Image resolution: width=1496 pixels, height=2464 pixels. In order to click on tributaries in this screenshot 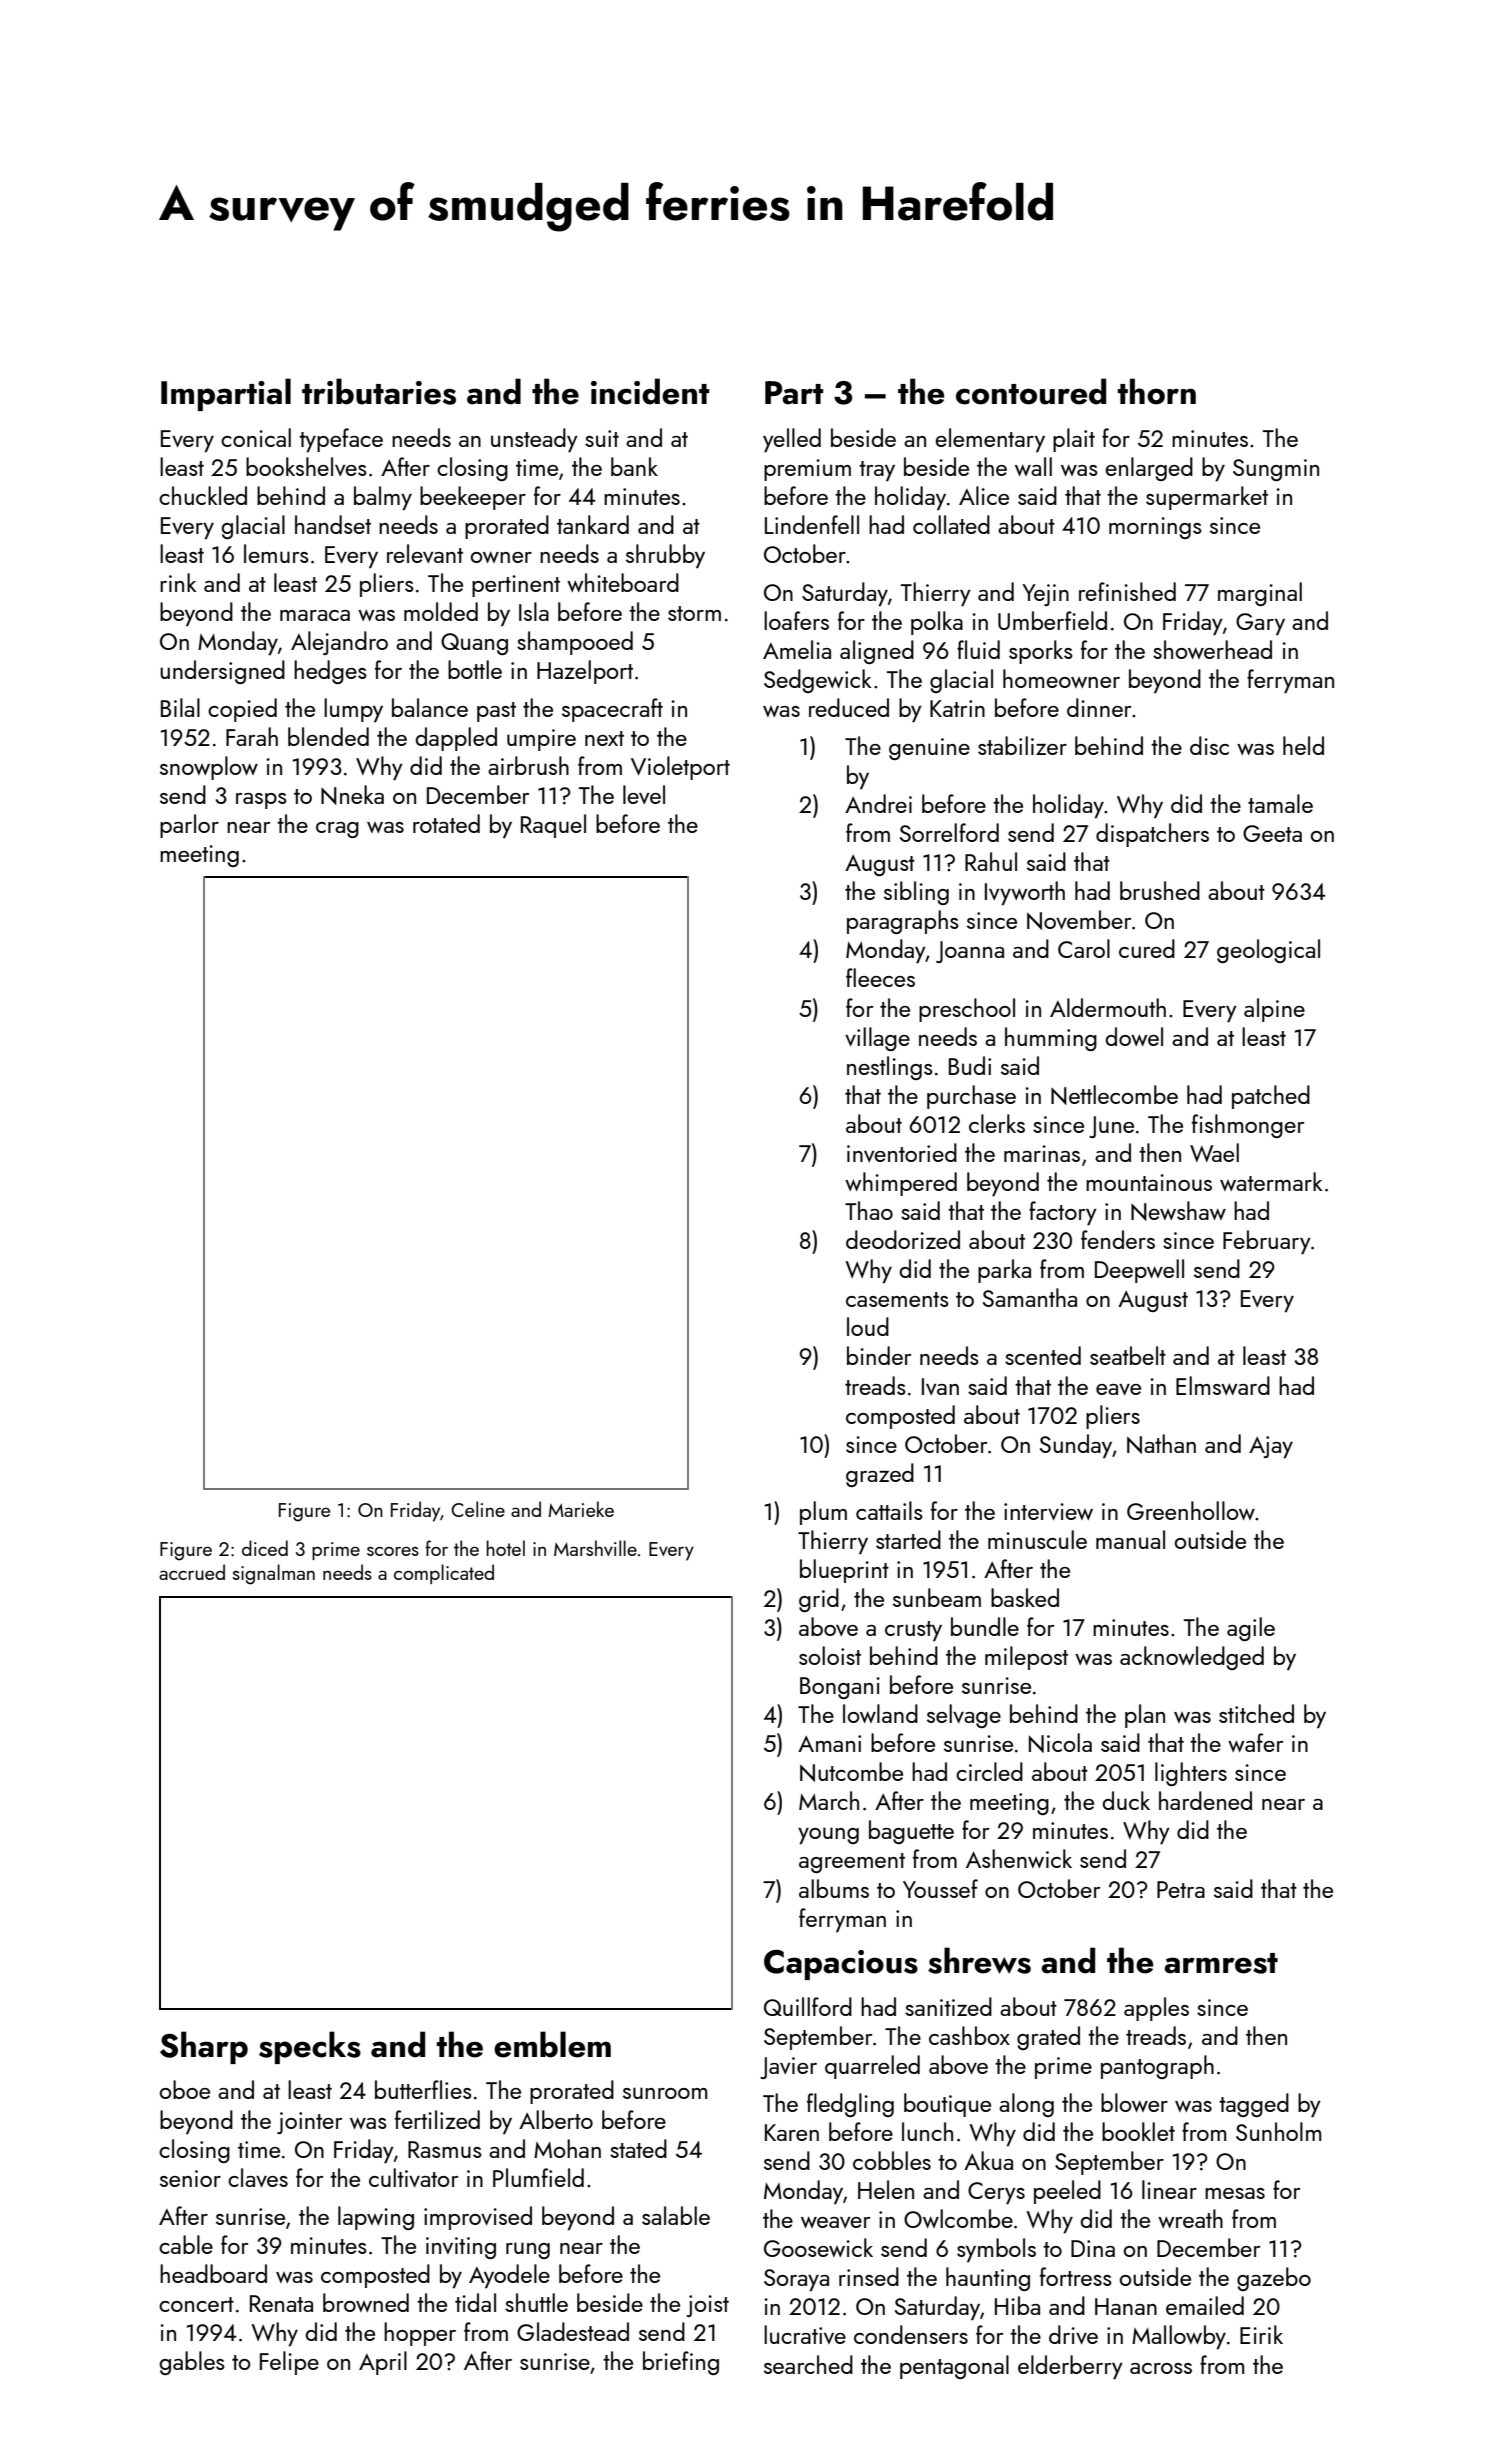, I will do `click(379, 391)`.
